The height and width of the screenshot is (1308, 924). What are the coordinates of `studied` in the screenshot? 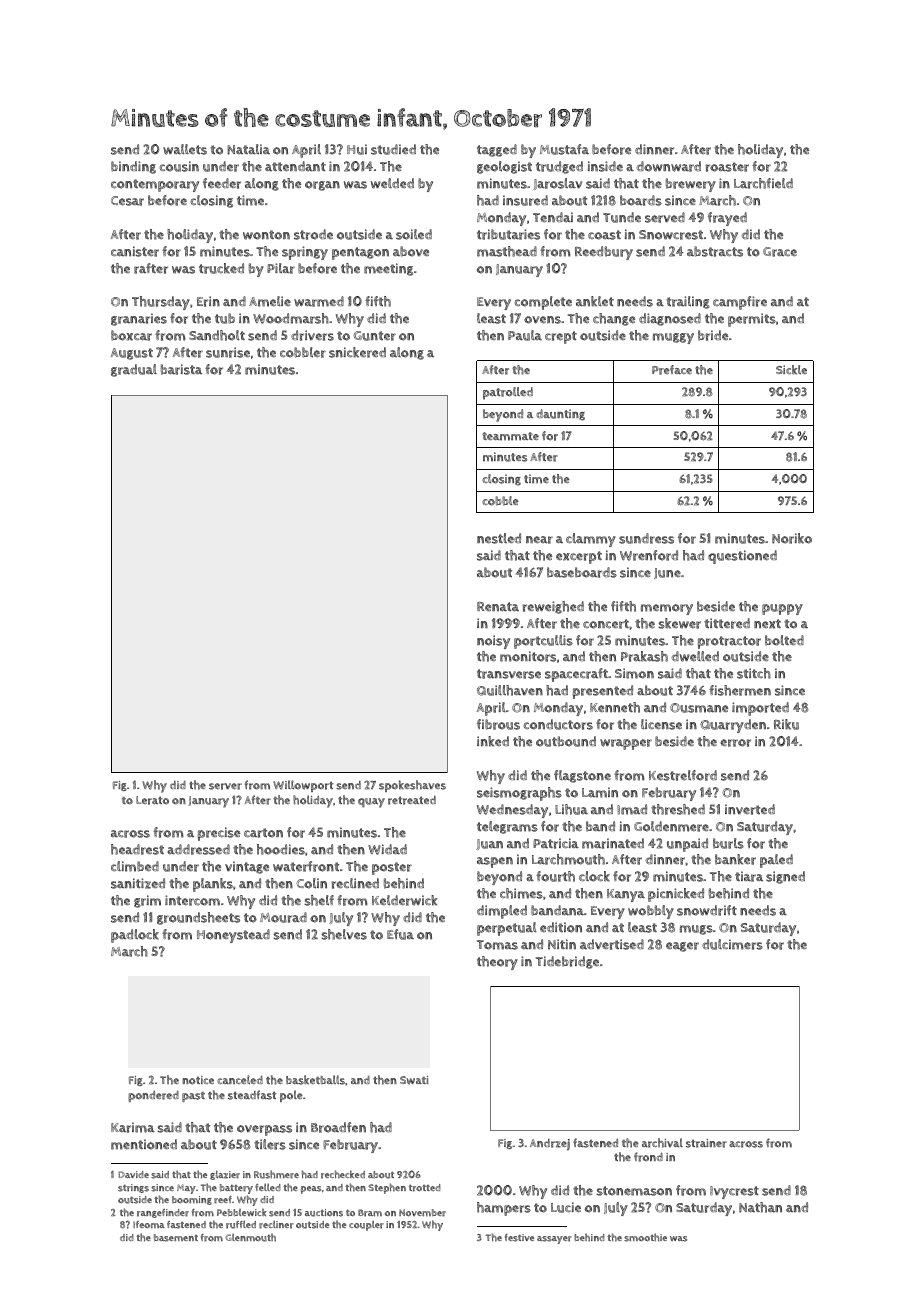 It's located at (393, 149).
